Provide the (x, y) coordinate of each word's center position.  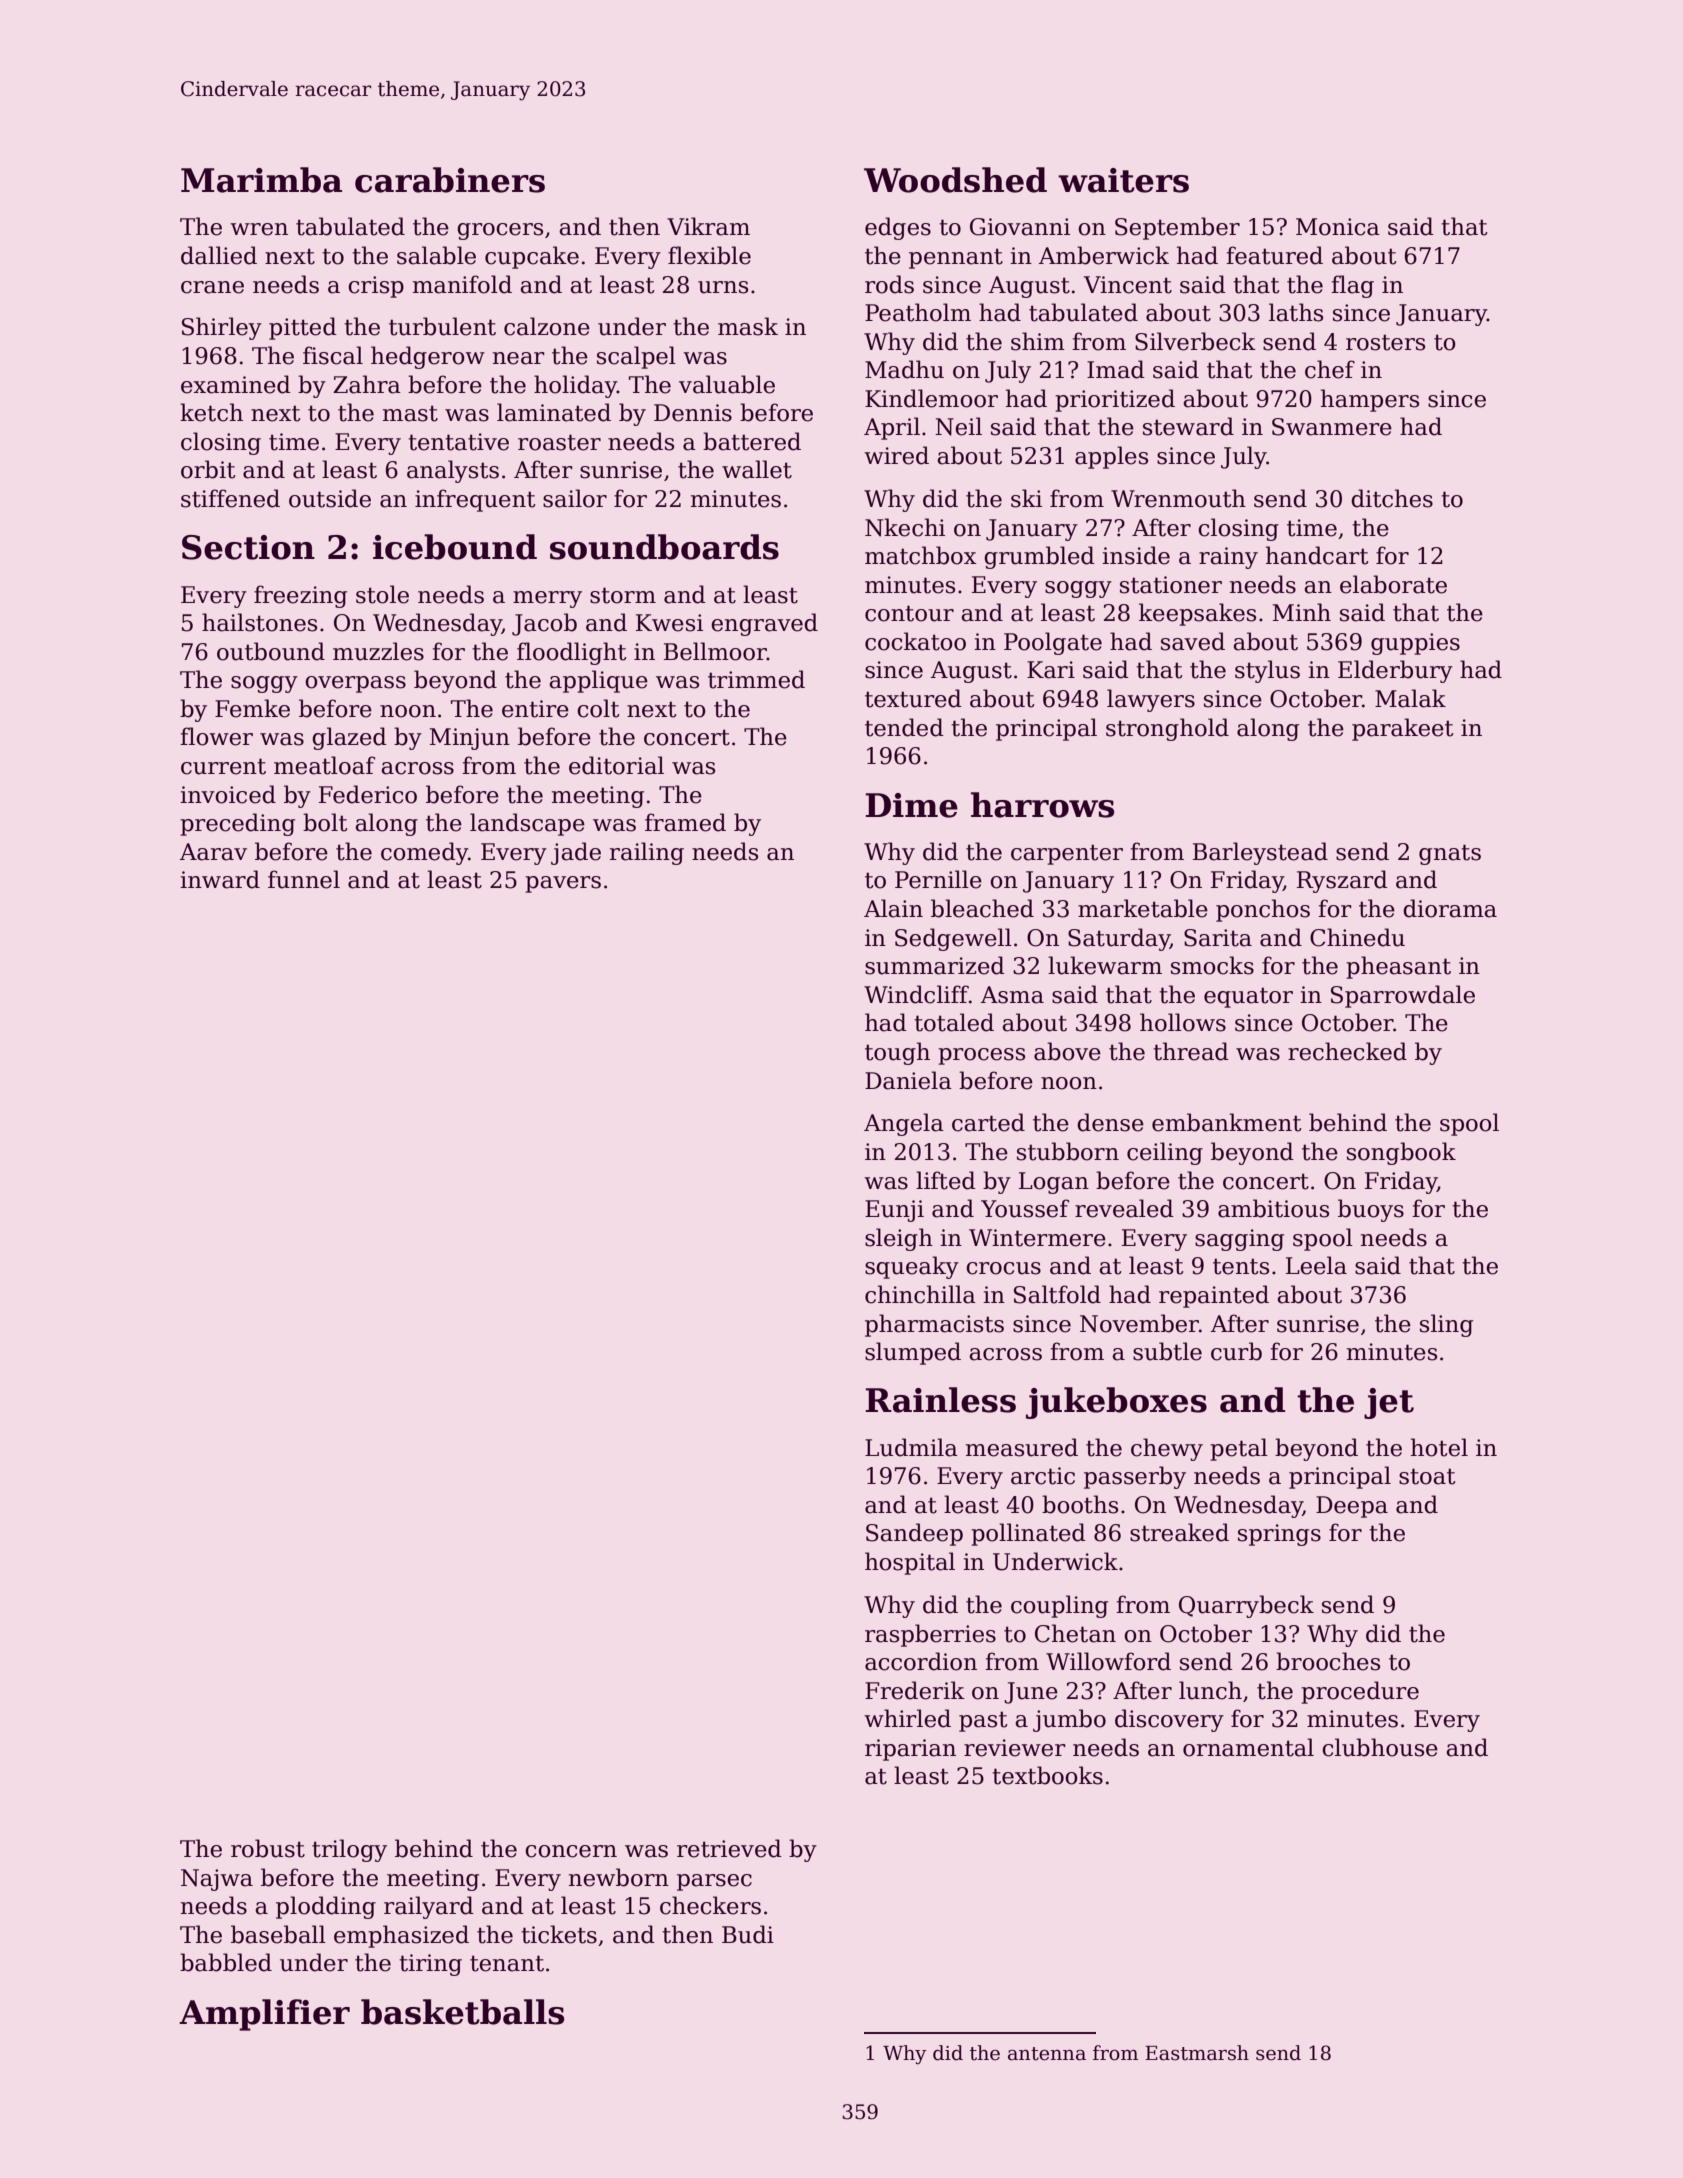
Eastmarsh (1197, 2053)
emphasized (401, 1936)
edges (898, 228)
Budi (748, 1934)
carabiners (450, 180)
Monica (1338, 227)
